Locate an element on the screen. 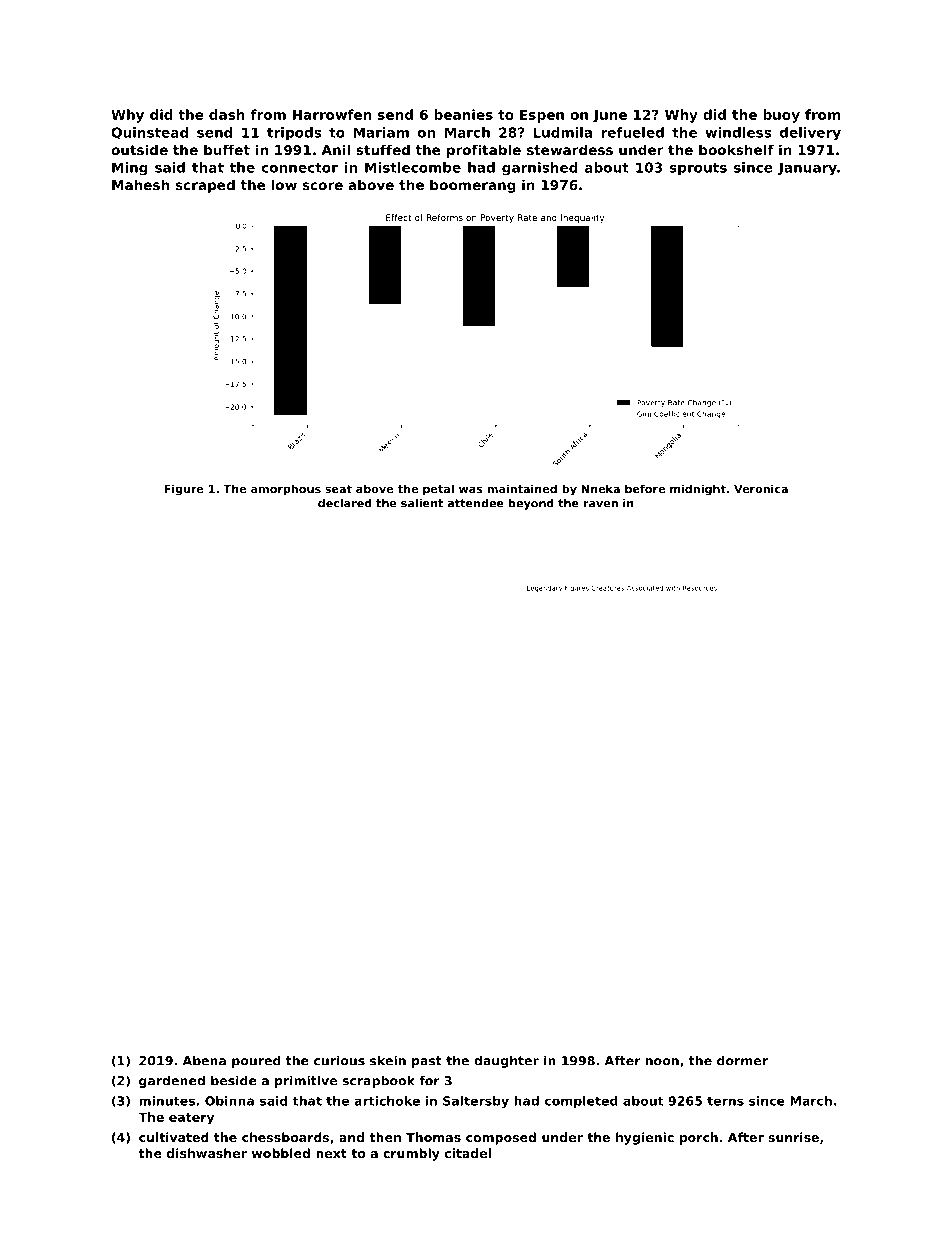 This screenshot has width=952, height=1233. petal is located at coordinates (438, 490).
